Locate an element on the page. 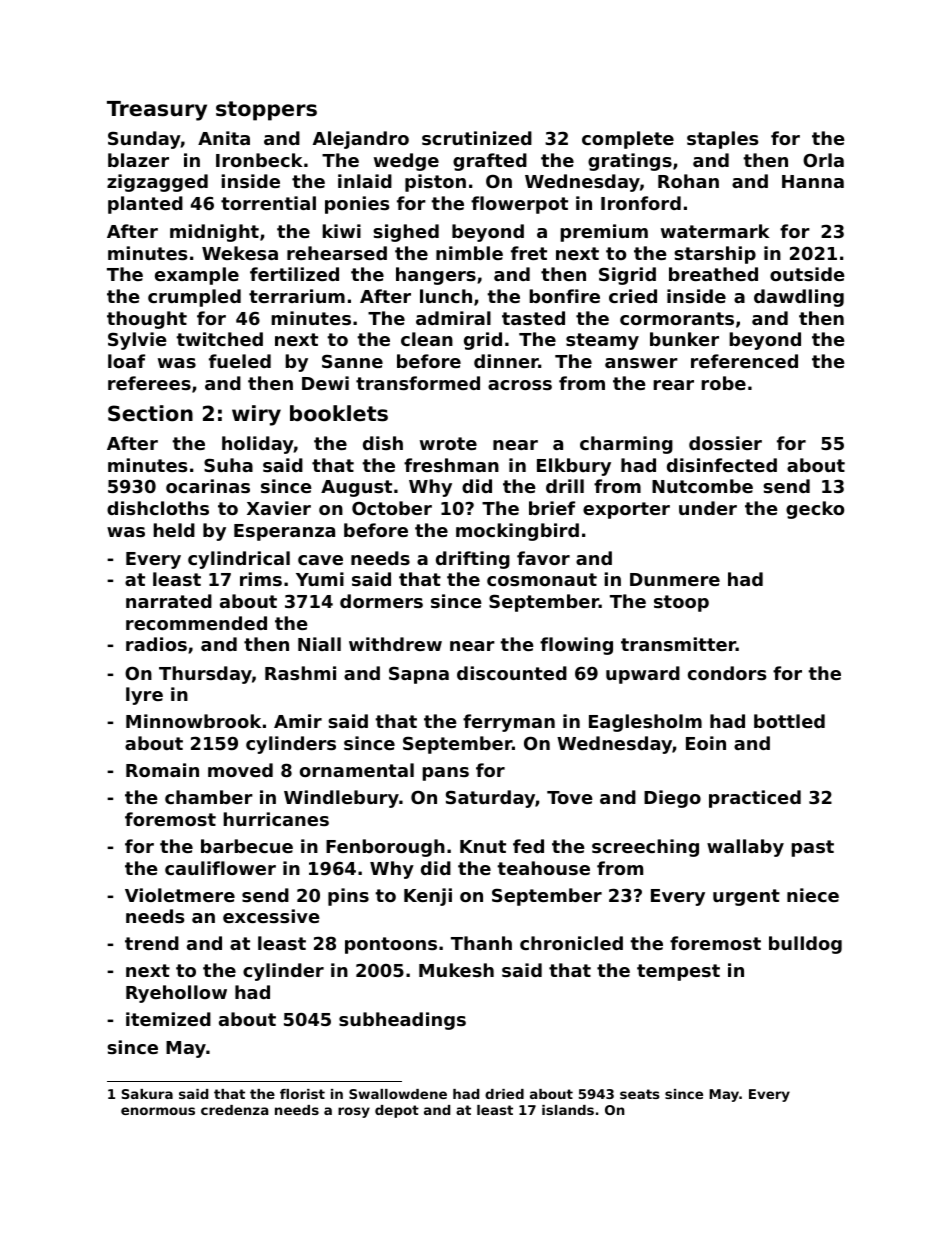 This page has width=952, height=1233. recommended is located at coordinates (196, 623).
